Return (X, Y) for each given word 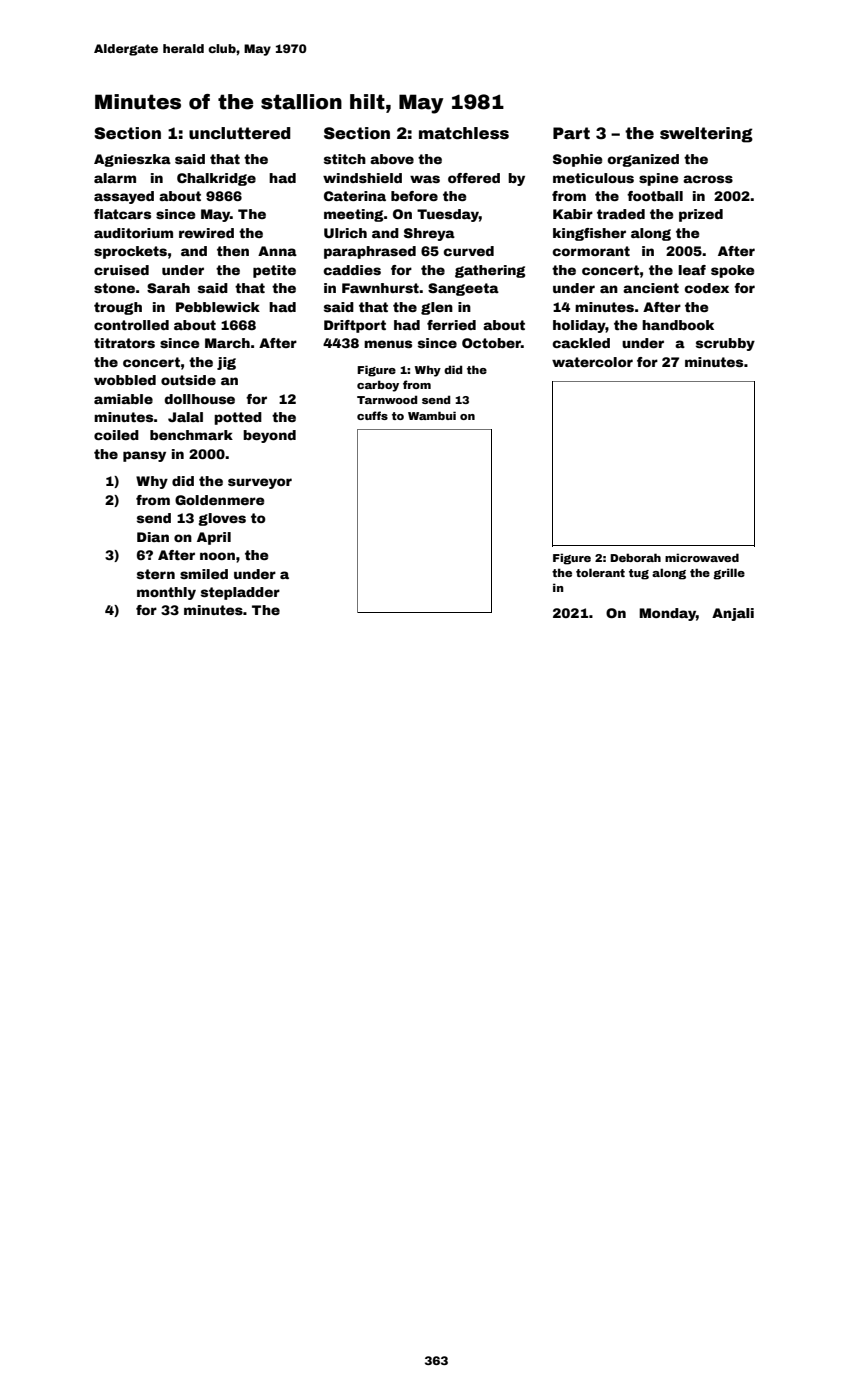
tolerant (600, 572)
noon (217, 556)
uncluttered (240, 133)
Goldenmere (219, 500)
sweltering (706, 135)
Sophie (577, 160)
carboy (378, 386)
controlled (131, 325)
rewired (206, 233)
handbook (678, 325)
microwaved (702, 557)
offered (474, 178)
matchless (464, 133)
